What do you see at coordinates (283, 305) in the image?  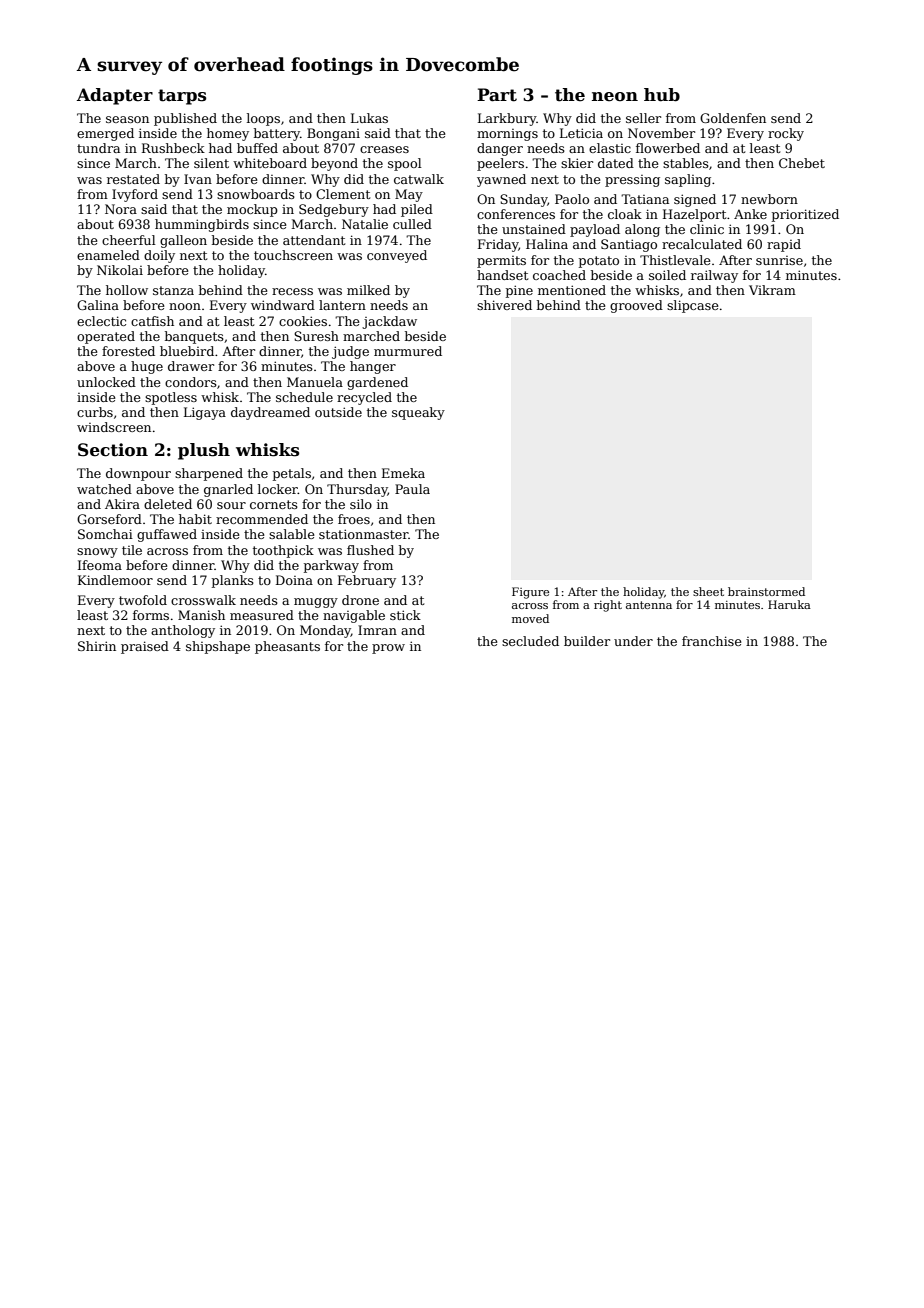 I see `windward` at bounding box center [283, 305].
